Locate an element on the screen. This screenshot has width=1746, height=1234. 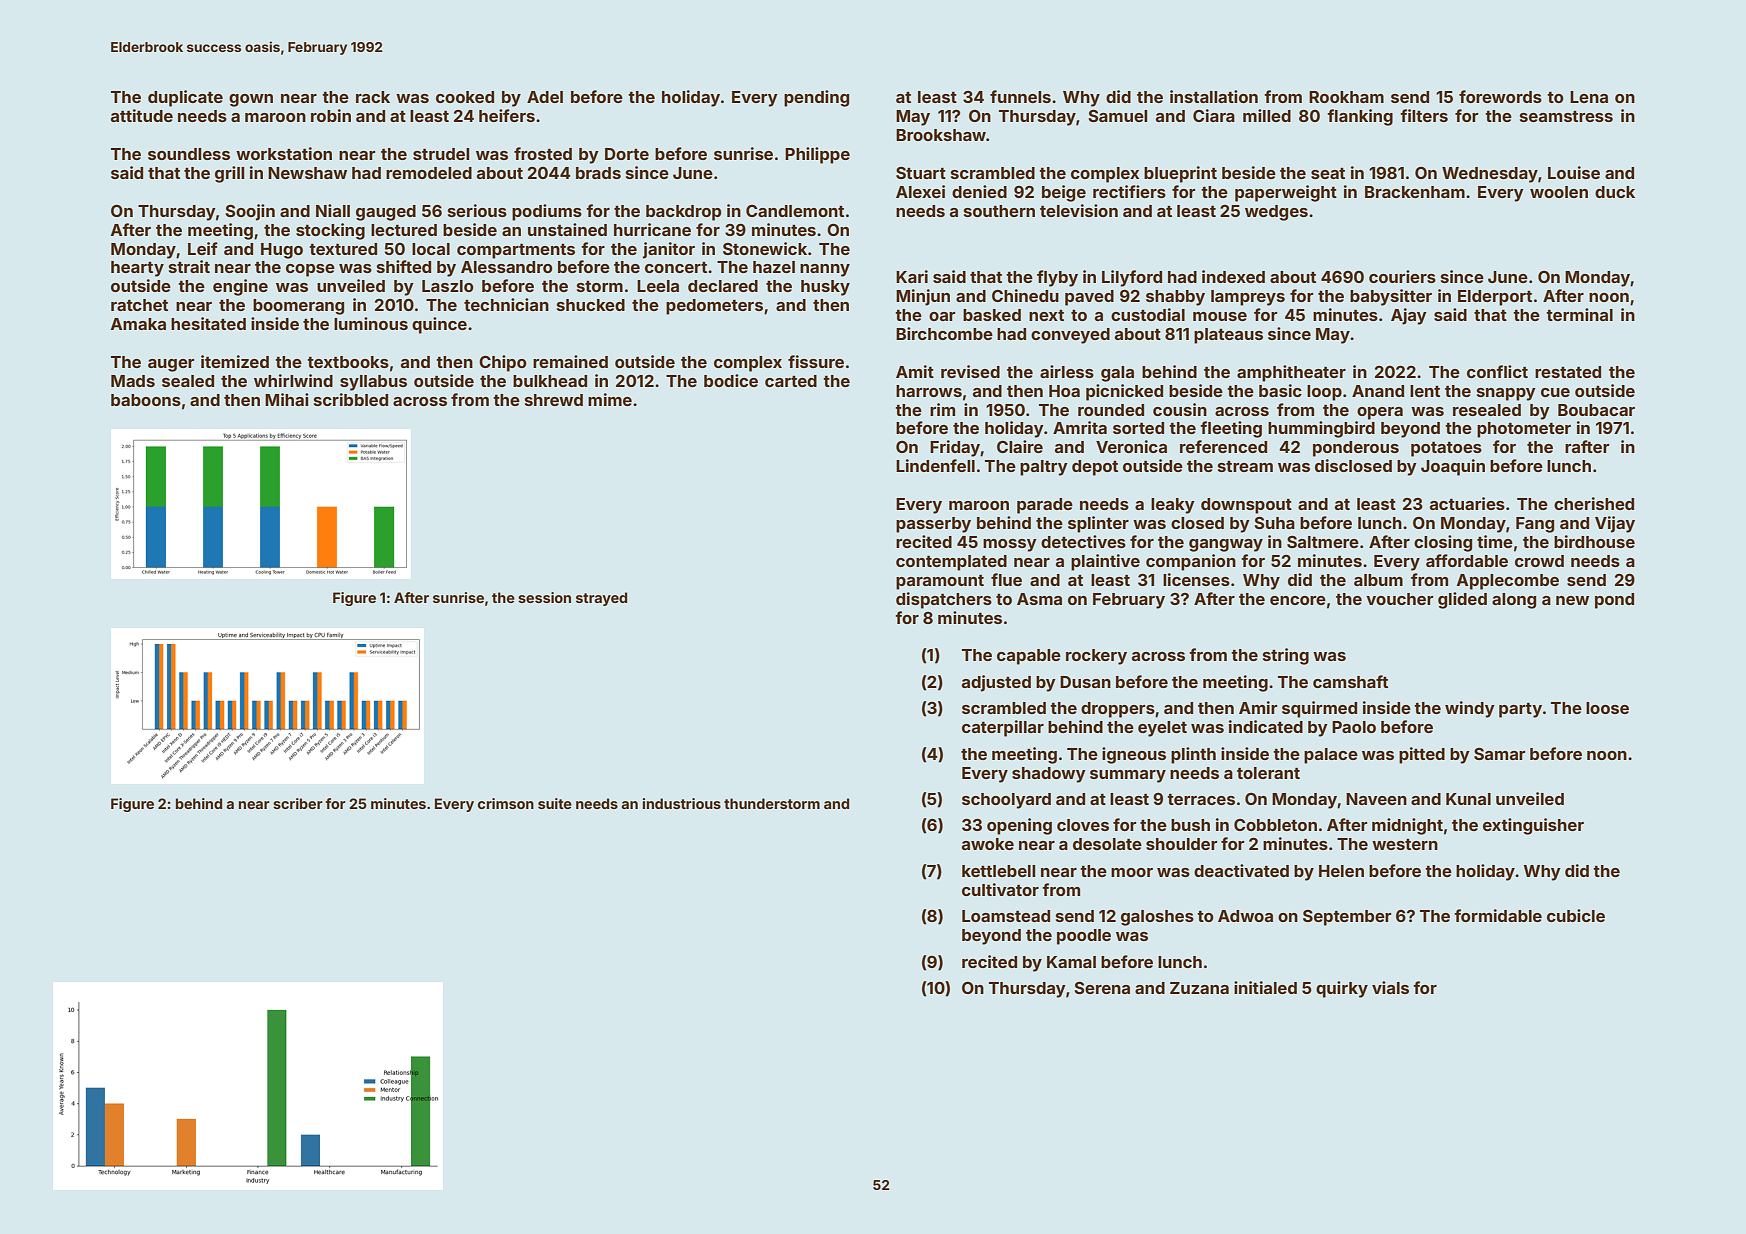
schoolyard is located at coordinates (1006, 801).
